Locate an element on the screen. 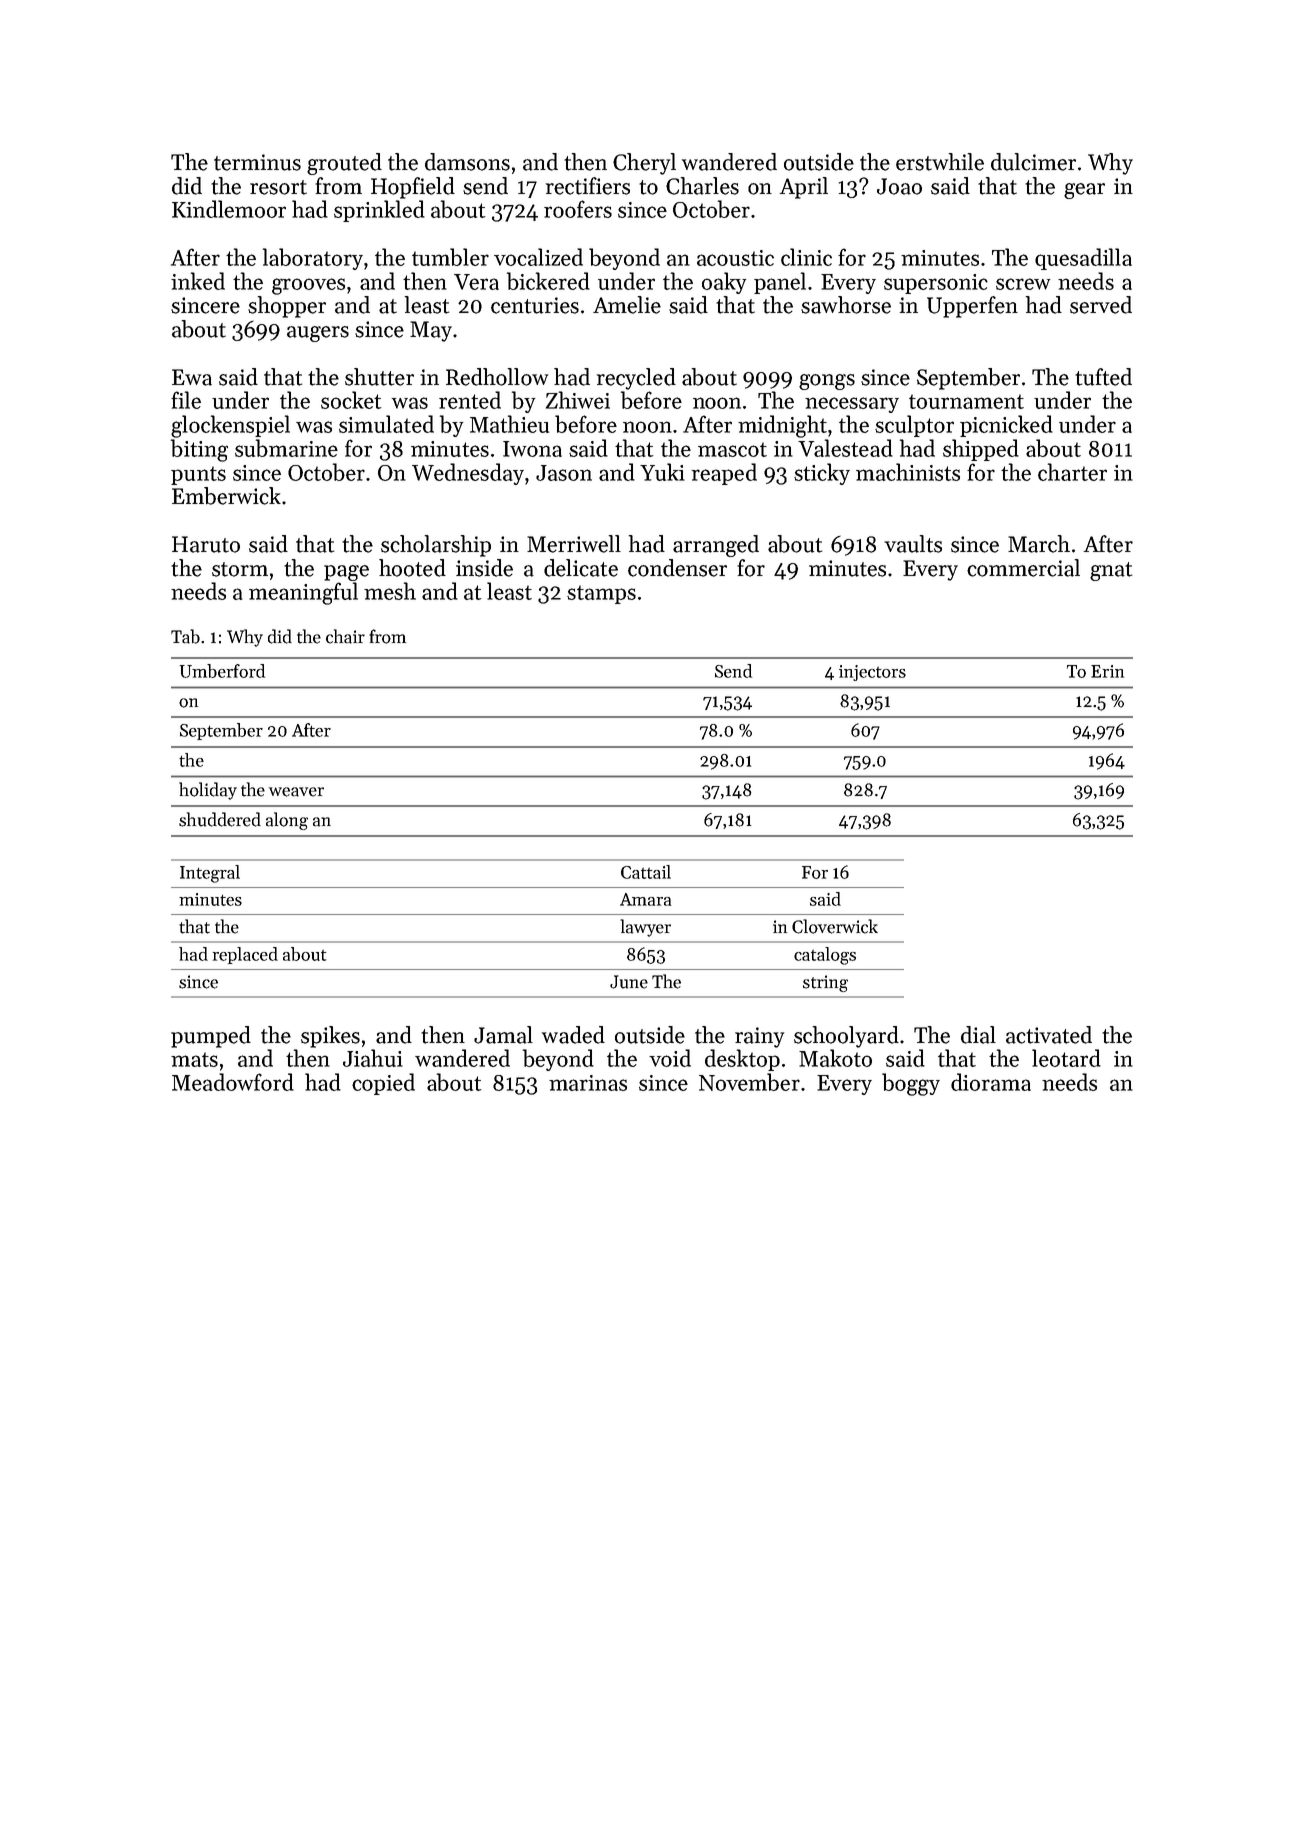 This screenshot has height=1844, width=1304. injectors is located at coordinates (872, 673).
